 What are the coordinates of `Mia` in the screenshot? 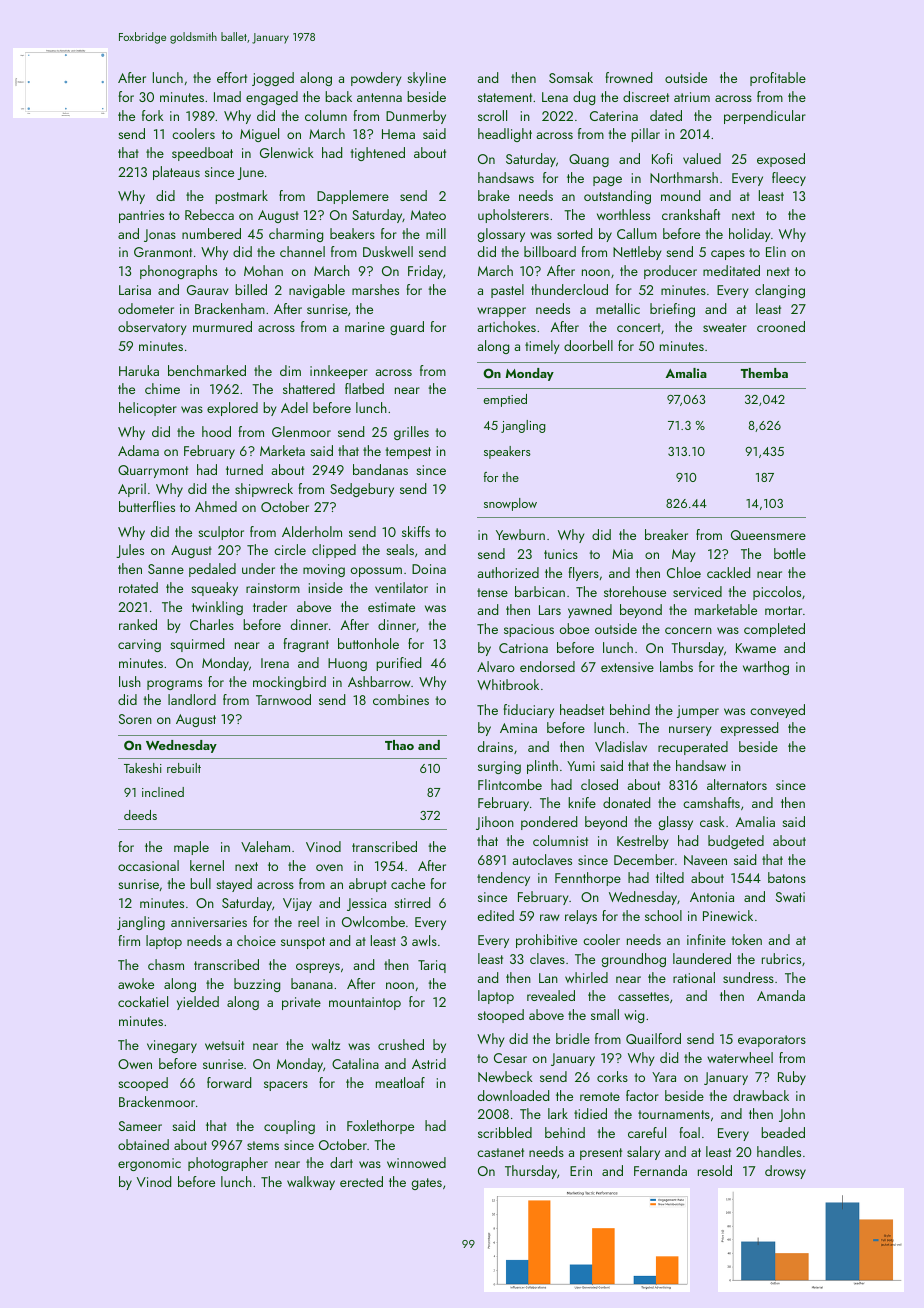 It's located at (622, 554).
